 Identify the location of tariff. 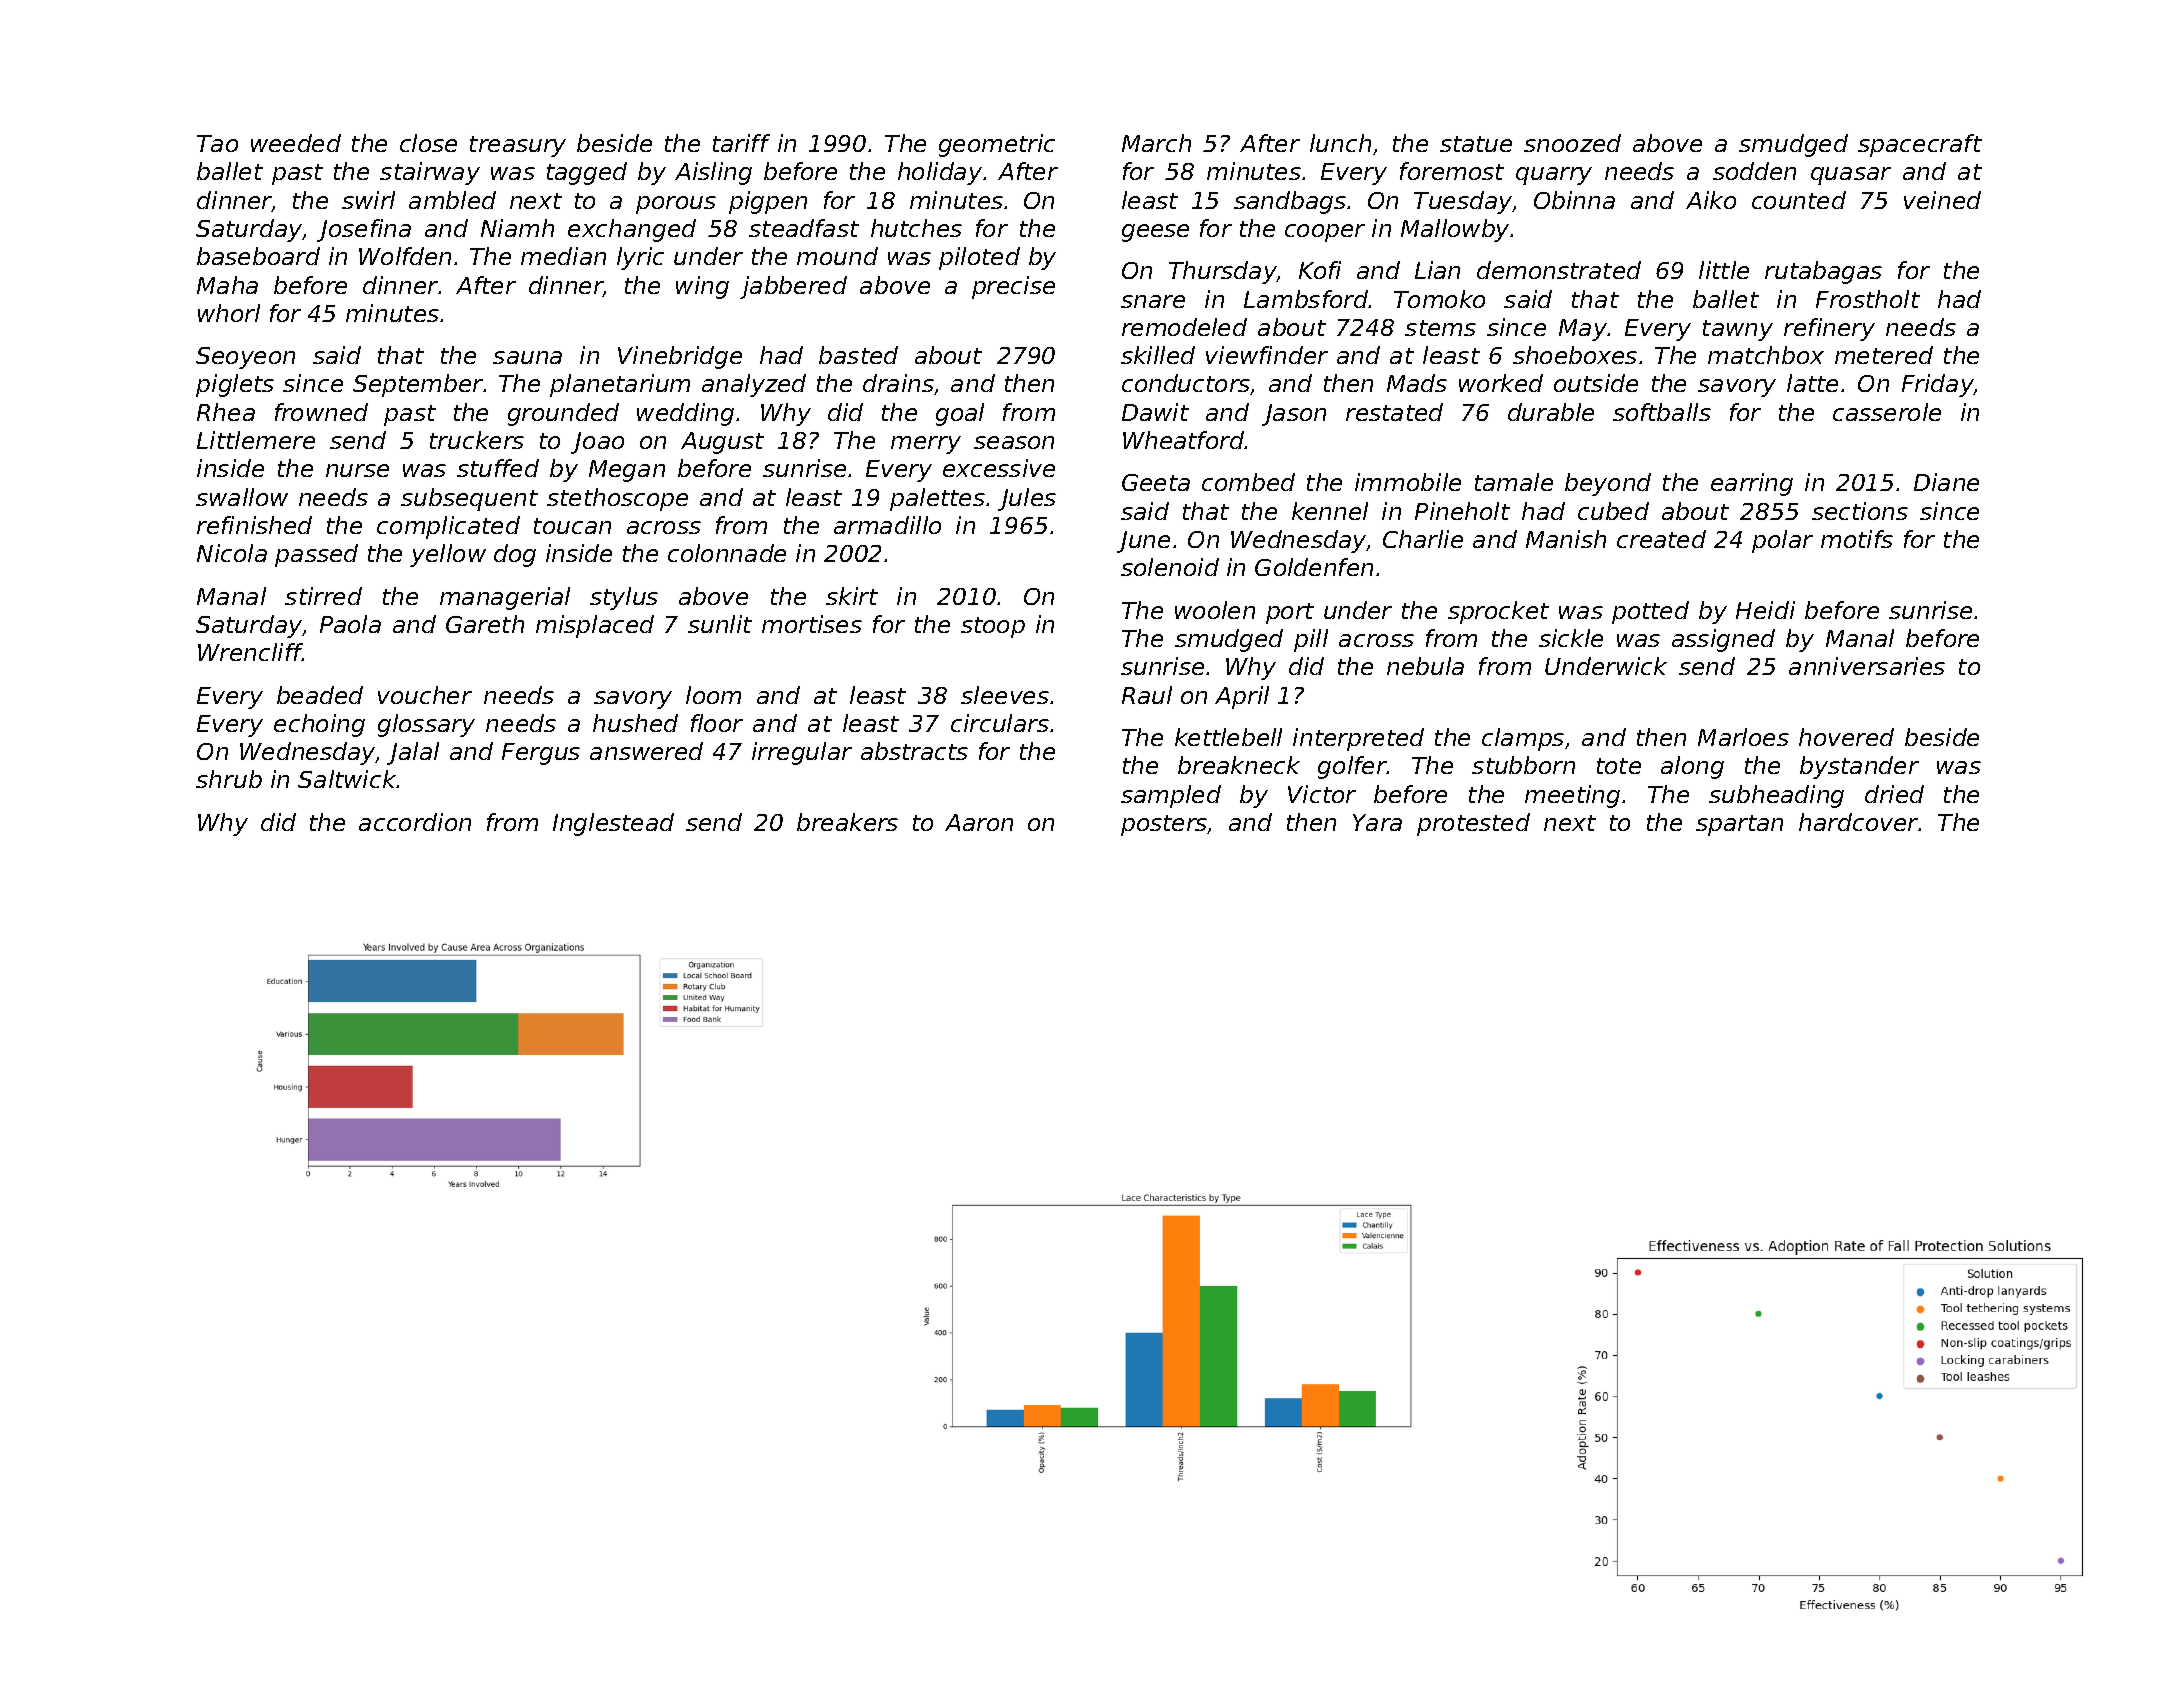
(741, 143).
